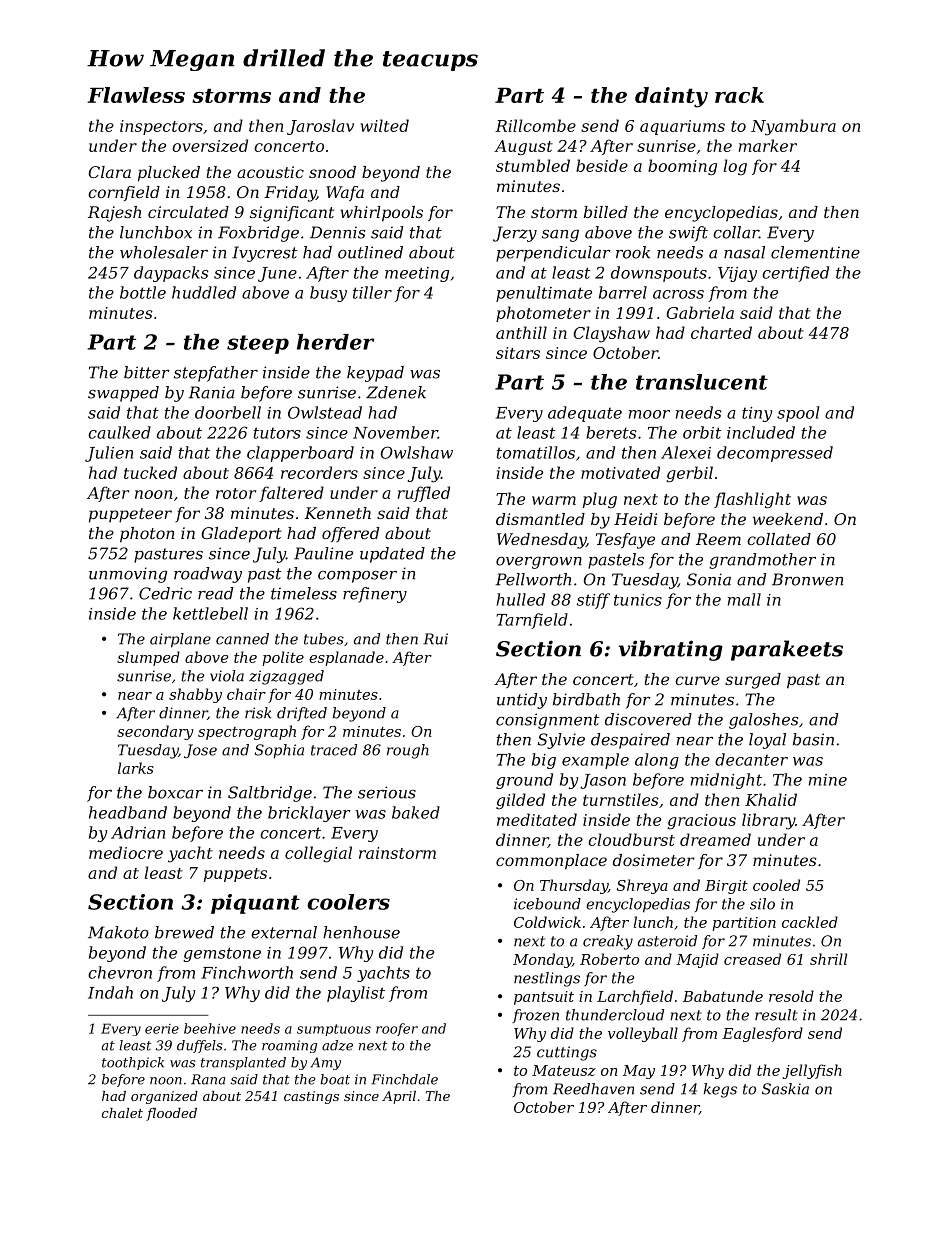 This screenshot has height=1233, width=952. Describe the element at coordinates (133, 1063) in the screenshot. I see `toothpick` at that location.
